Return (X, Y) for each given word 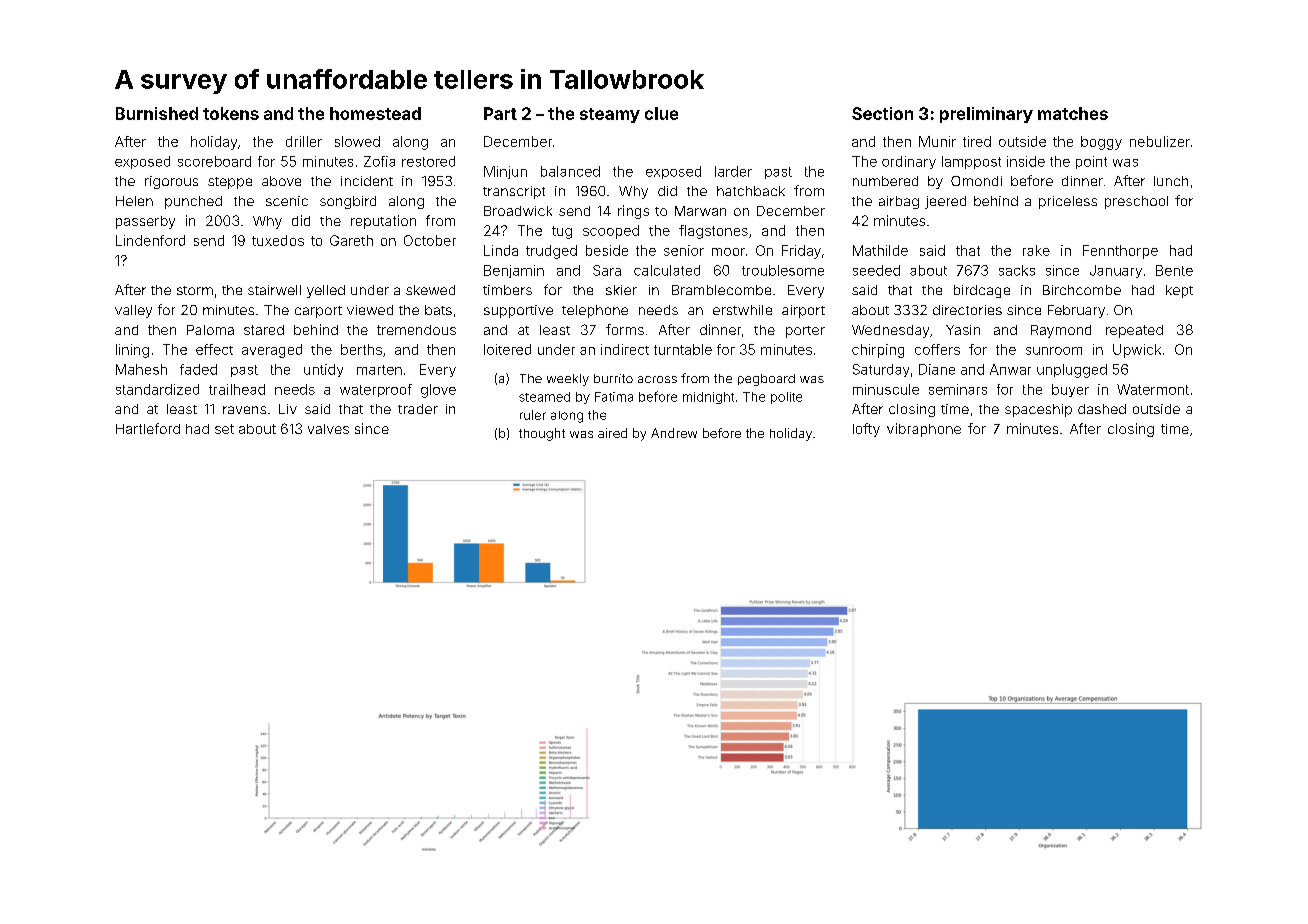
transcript (514, 192)
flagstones (713, 232)
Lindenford (150, 240)
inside (1026, 161)
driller (304, 141)
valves (328, 429)
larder (733, 171)
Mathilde (880, 250)
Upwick (1137, 351)
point (1091, 162)
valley (133, 311)
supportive (518, 311)
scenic (287, 201)
